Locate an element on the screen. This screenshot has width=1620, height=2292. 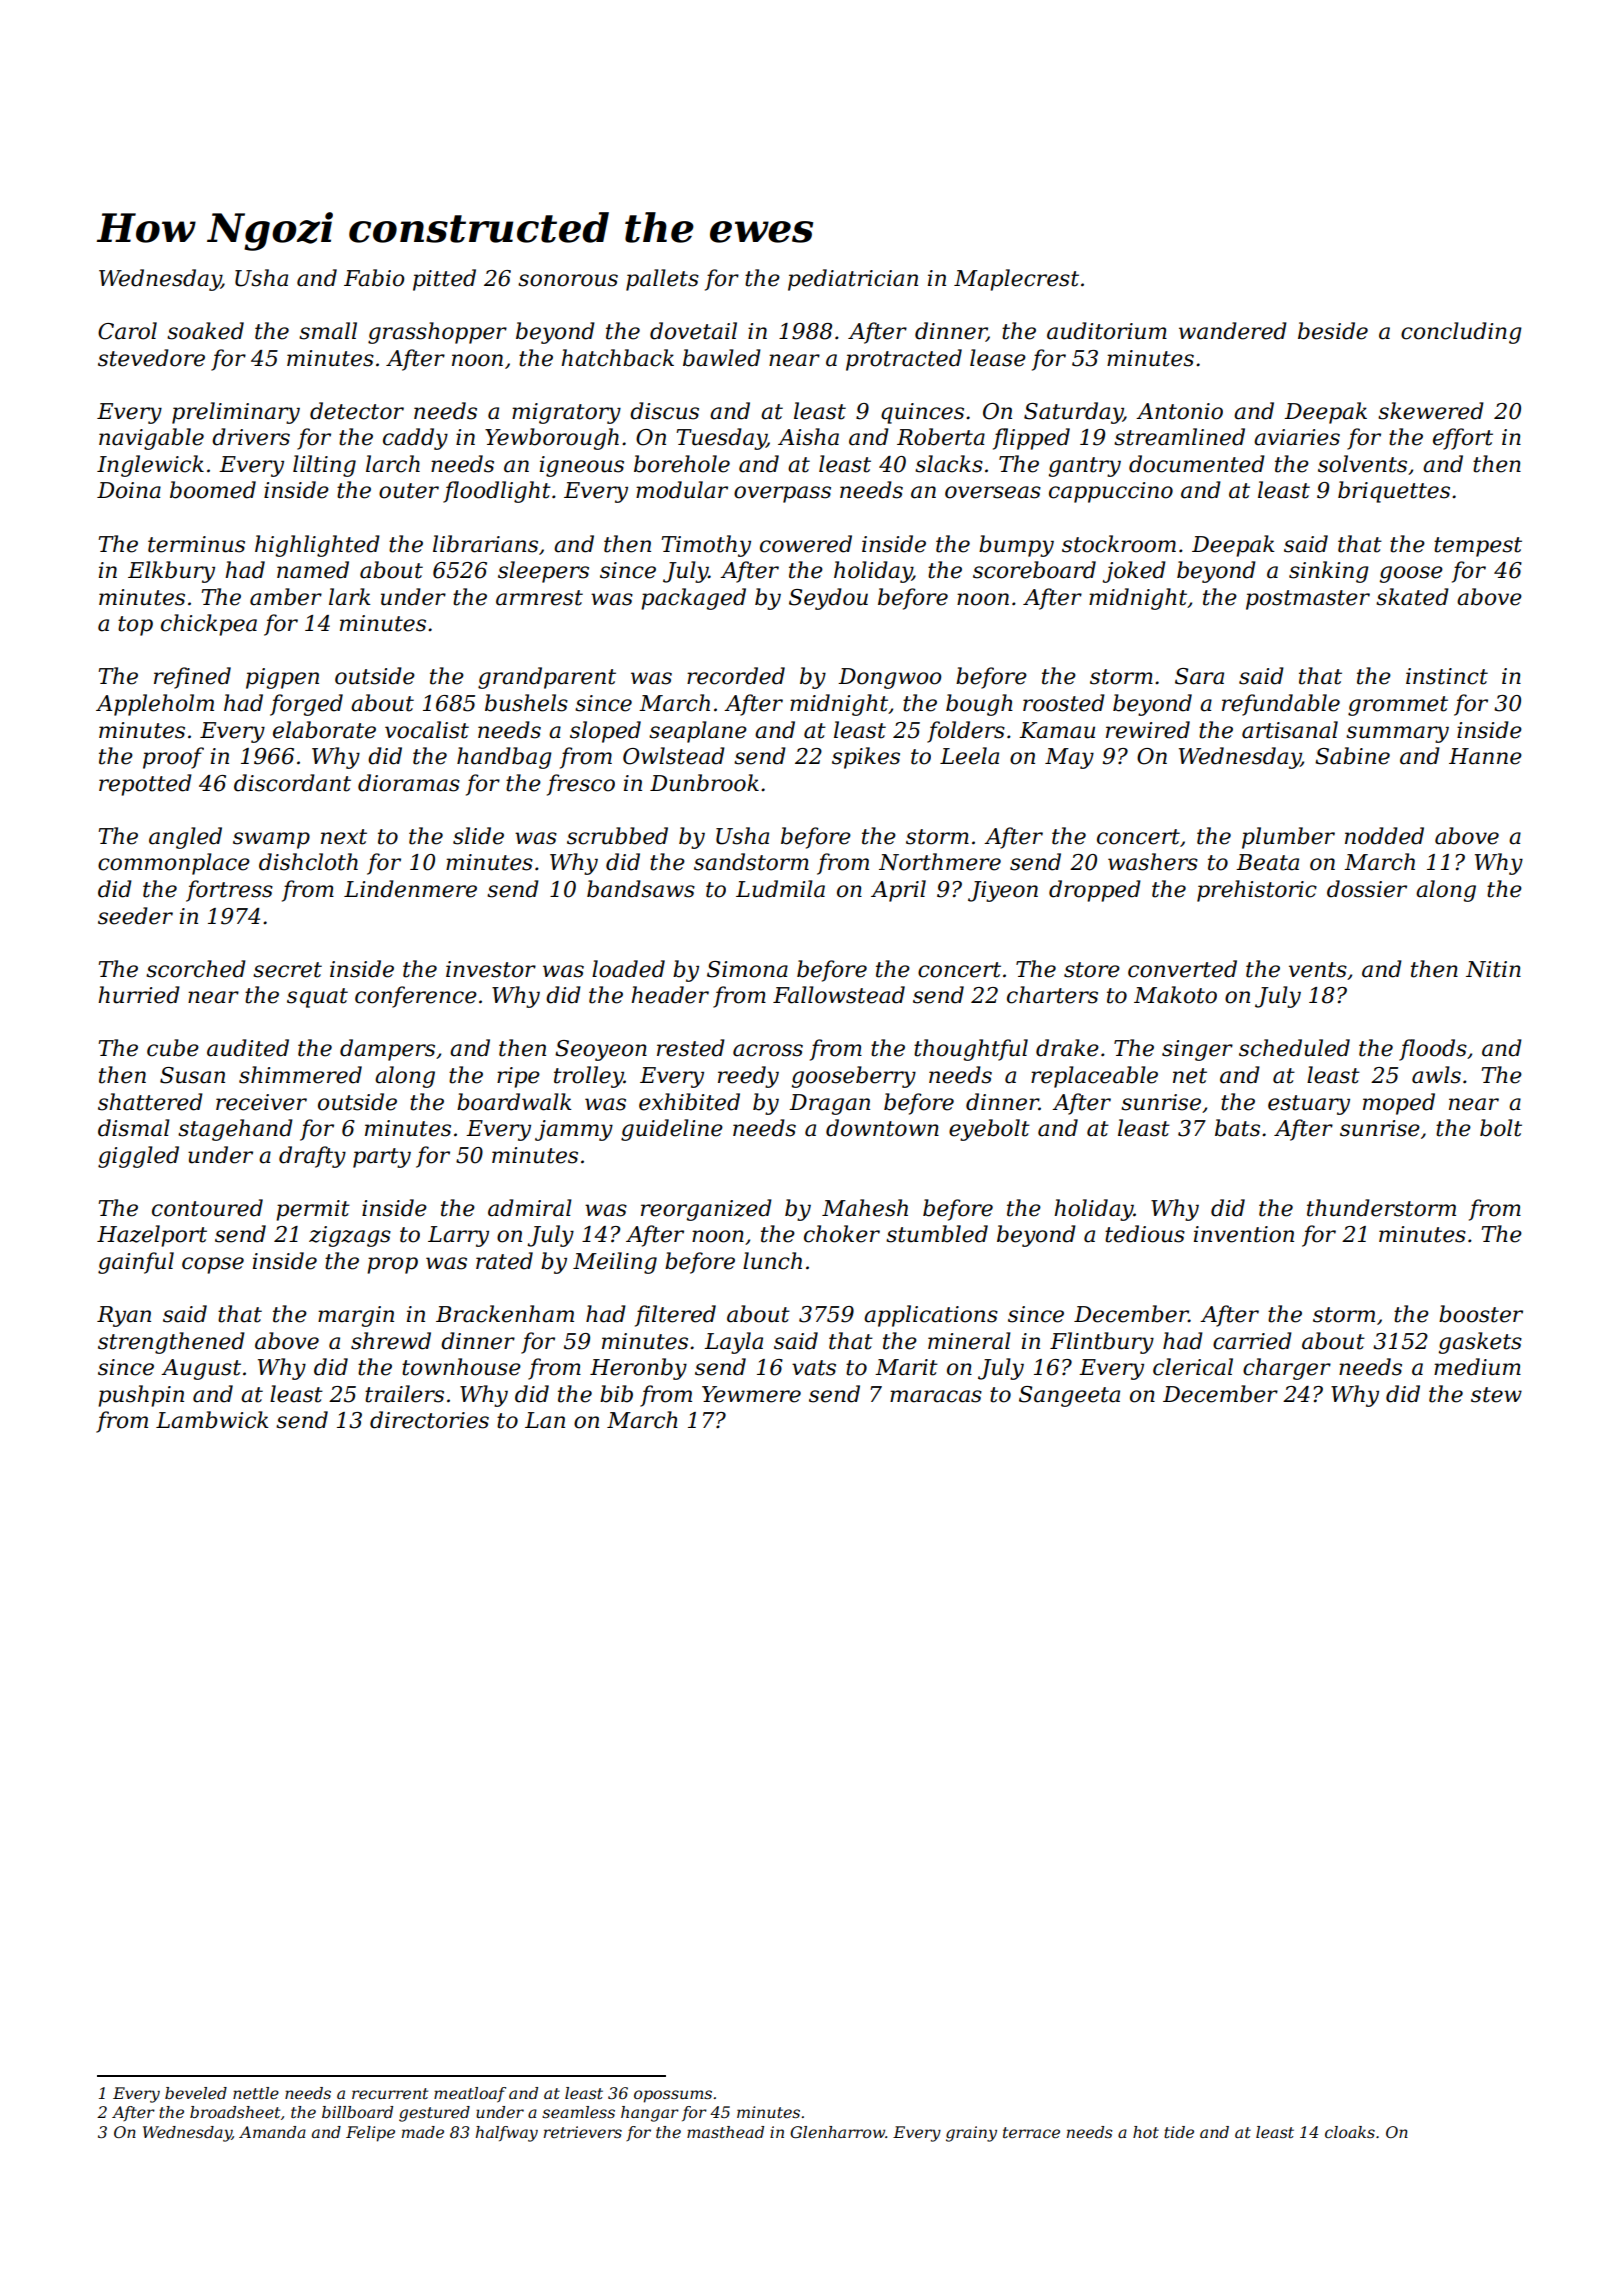
Yewmere is located at coordinates (751, 1394).
